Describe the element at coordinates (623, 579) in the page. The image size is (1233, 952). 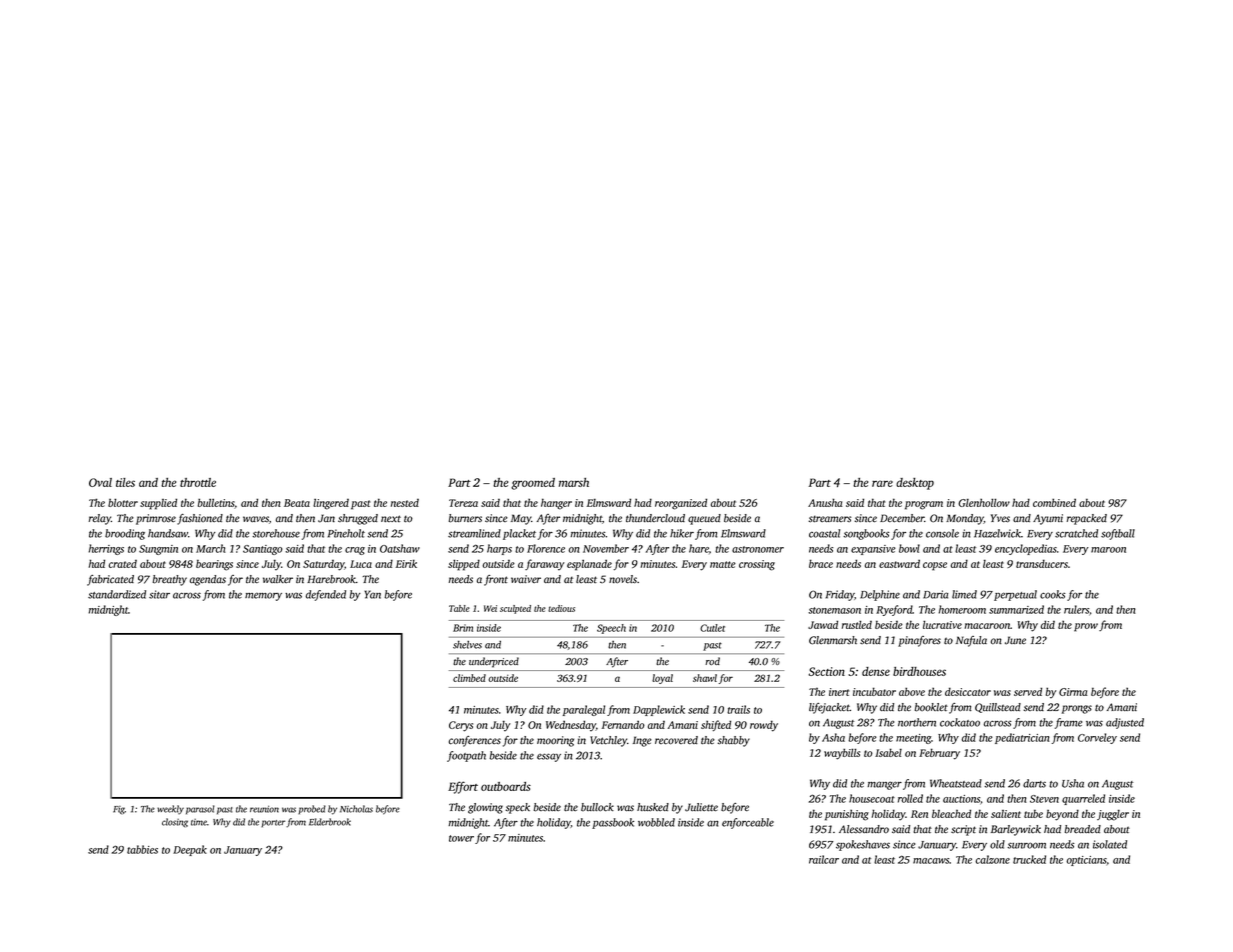
I see `novels` at that location.
